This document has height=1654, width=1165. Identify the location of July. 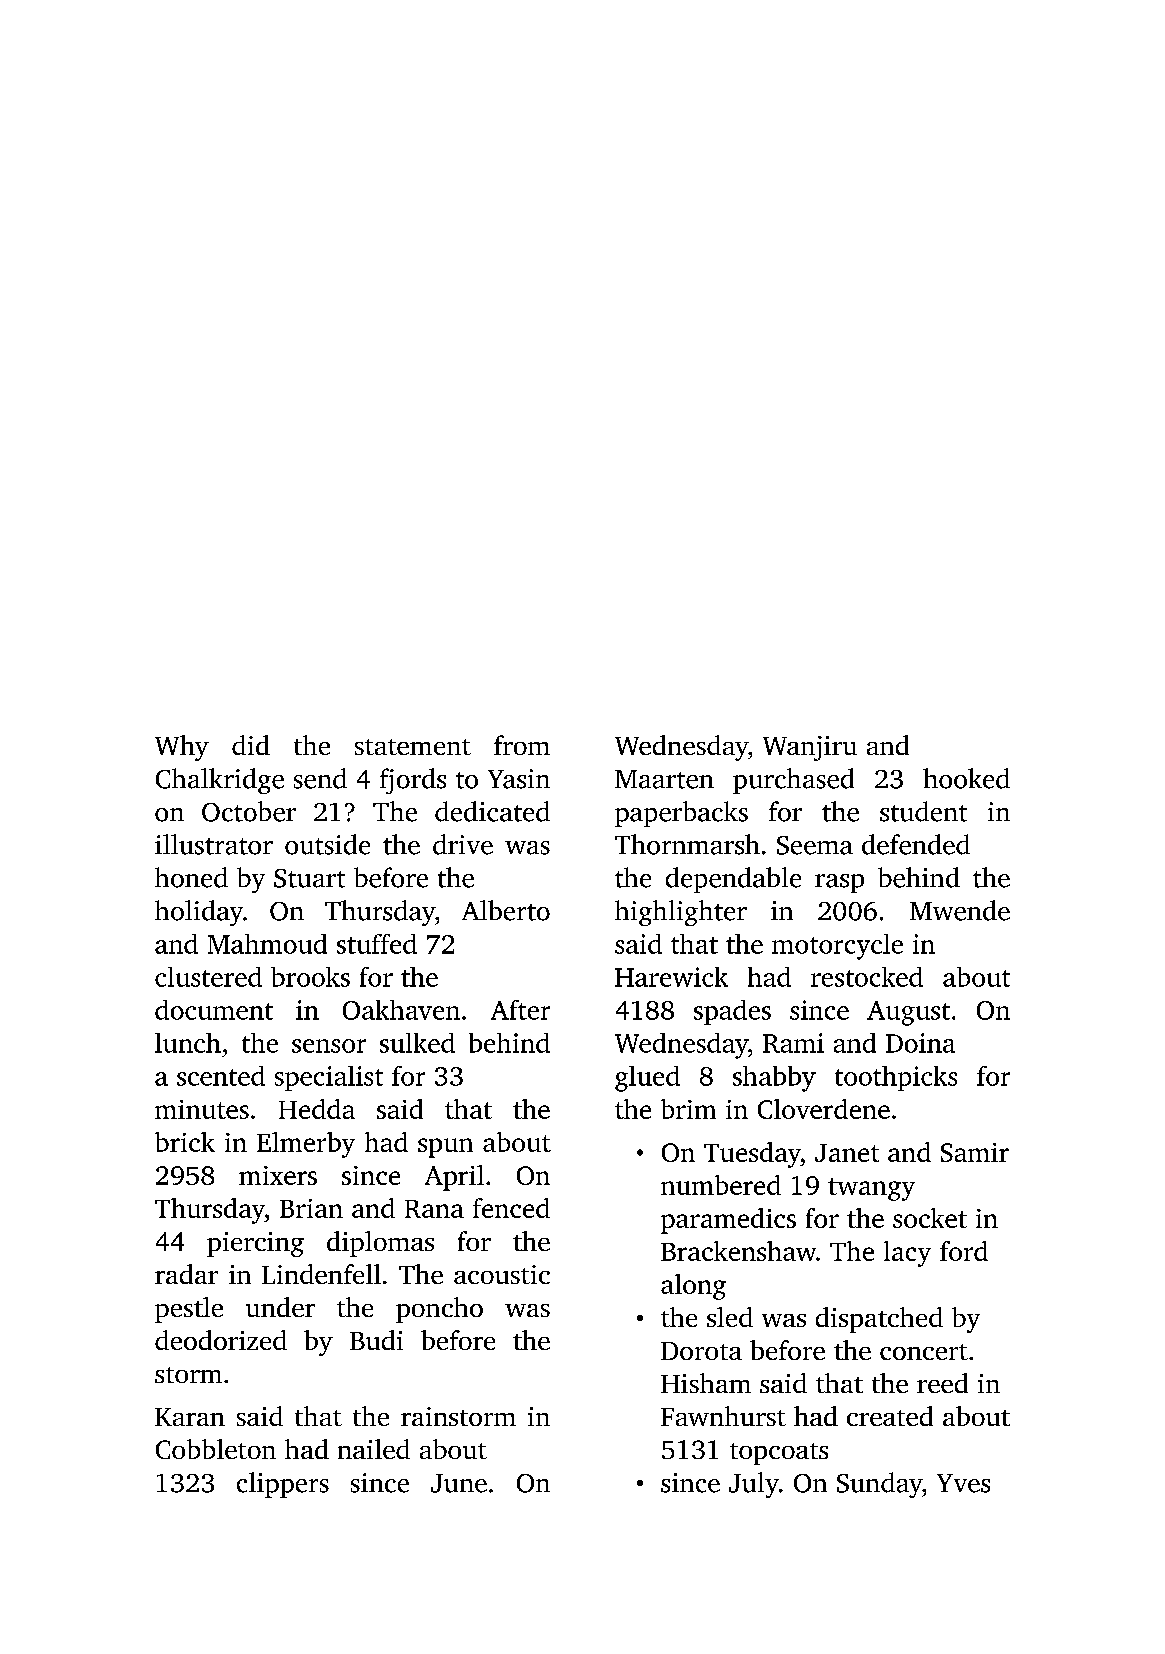
(754, 1485).
